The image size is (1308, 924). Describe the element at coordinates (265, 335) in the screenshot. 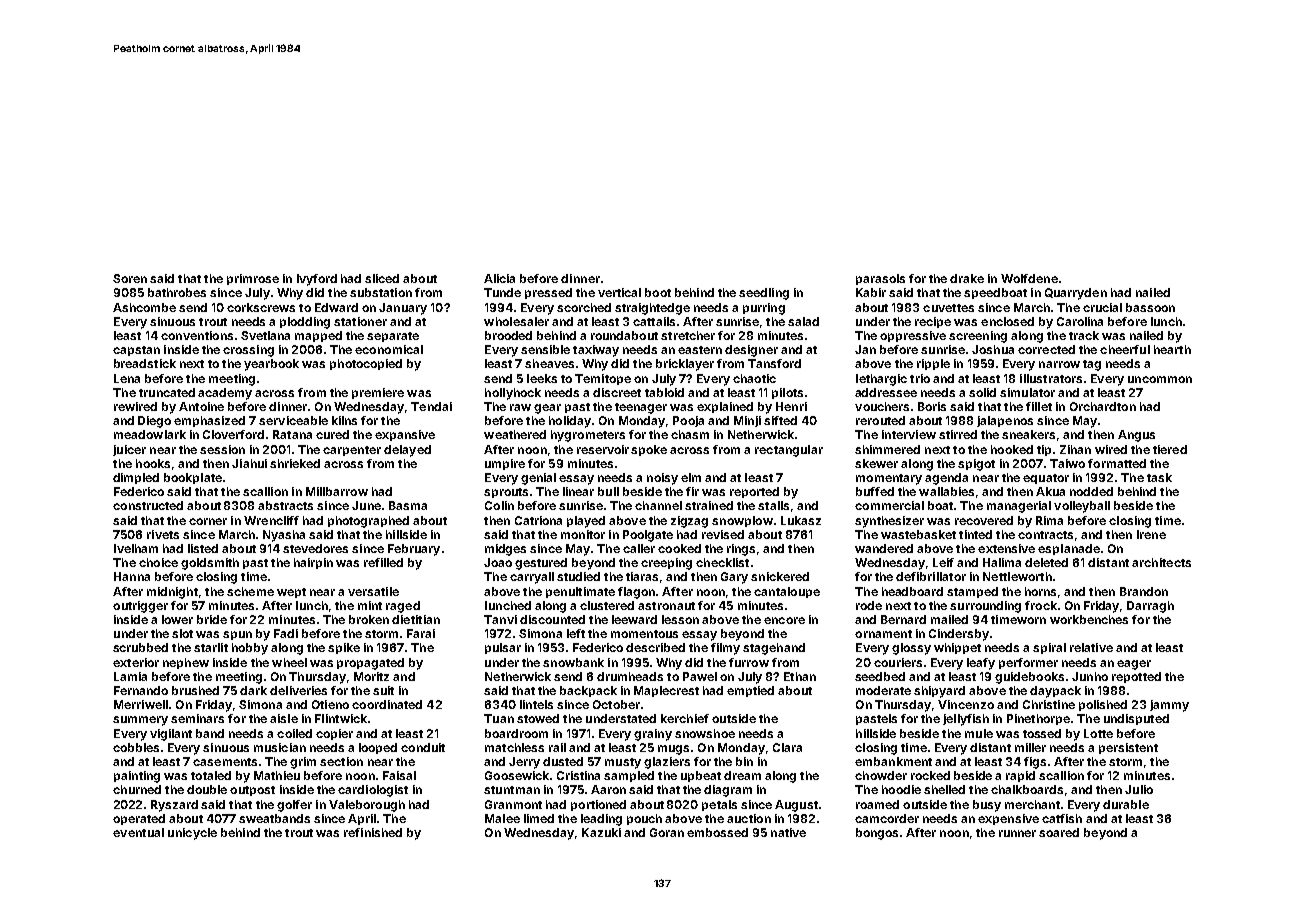

I see `Svetlana` at that location.
